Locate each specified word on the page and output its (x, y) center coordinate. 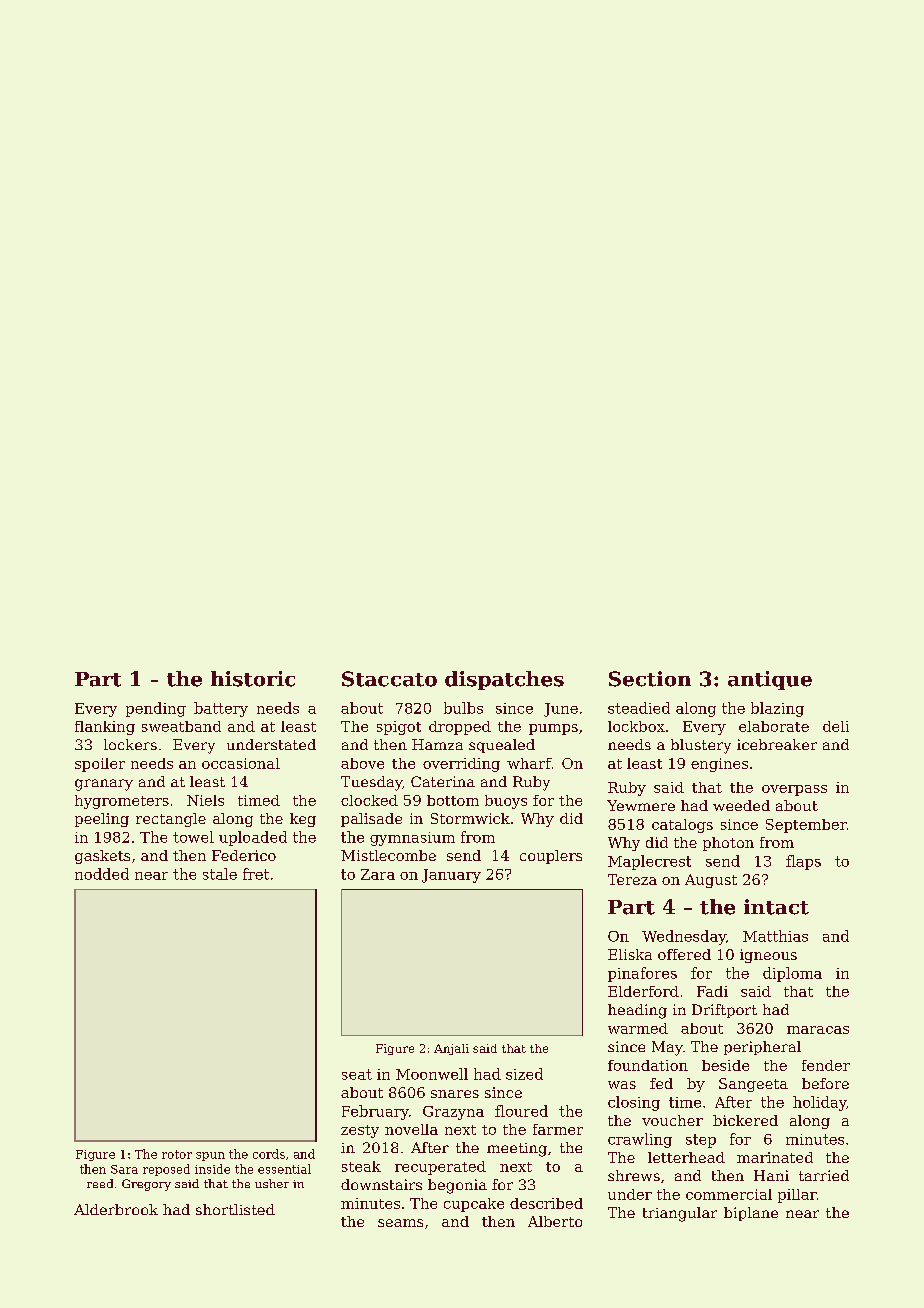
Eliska (630, 954)
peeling (102, 820)
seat (357, 1074)
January (451, 876)
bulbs (463, 708)
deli (836, 726)
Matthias (775, 936)
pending (156, 709)
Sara (124, 1169)
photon (728, 844)
